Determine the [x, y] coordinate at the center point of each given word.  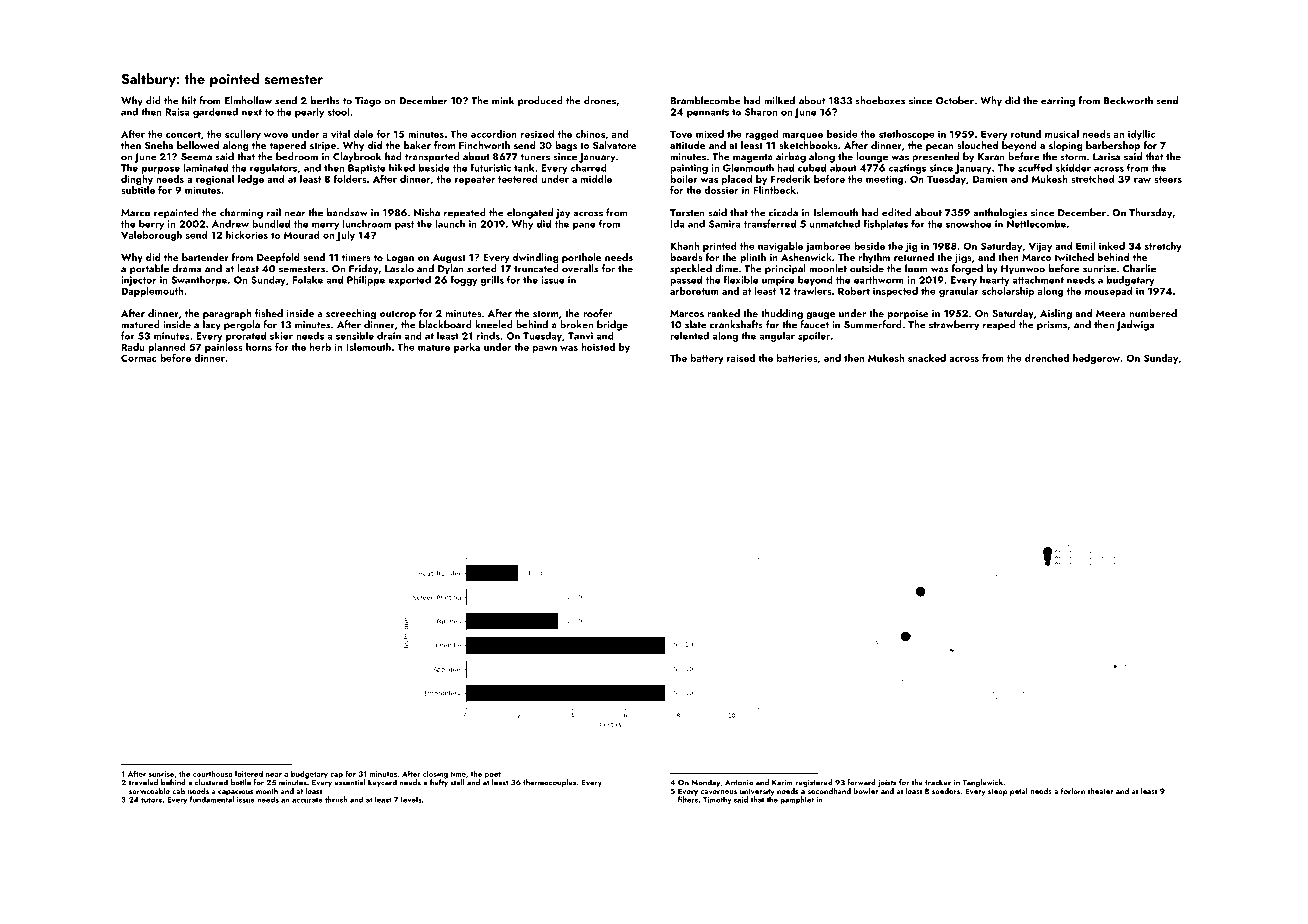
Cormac [138, 358]
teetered [518, 179]
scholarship [1008, 292]
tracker [938, 782]
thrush [336, 799]
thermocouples [550, 783]
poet [493, 775]
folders [350, 179]
